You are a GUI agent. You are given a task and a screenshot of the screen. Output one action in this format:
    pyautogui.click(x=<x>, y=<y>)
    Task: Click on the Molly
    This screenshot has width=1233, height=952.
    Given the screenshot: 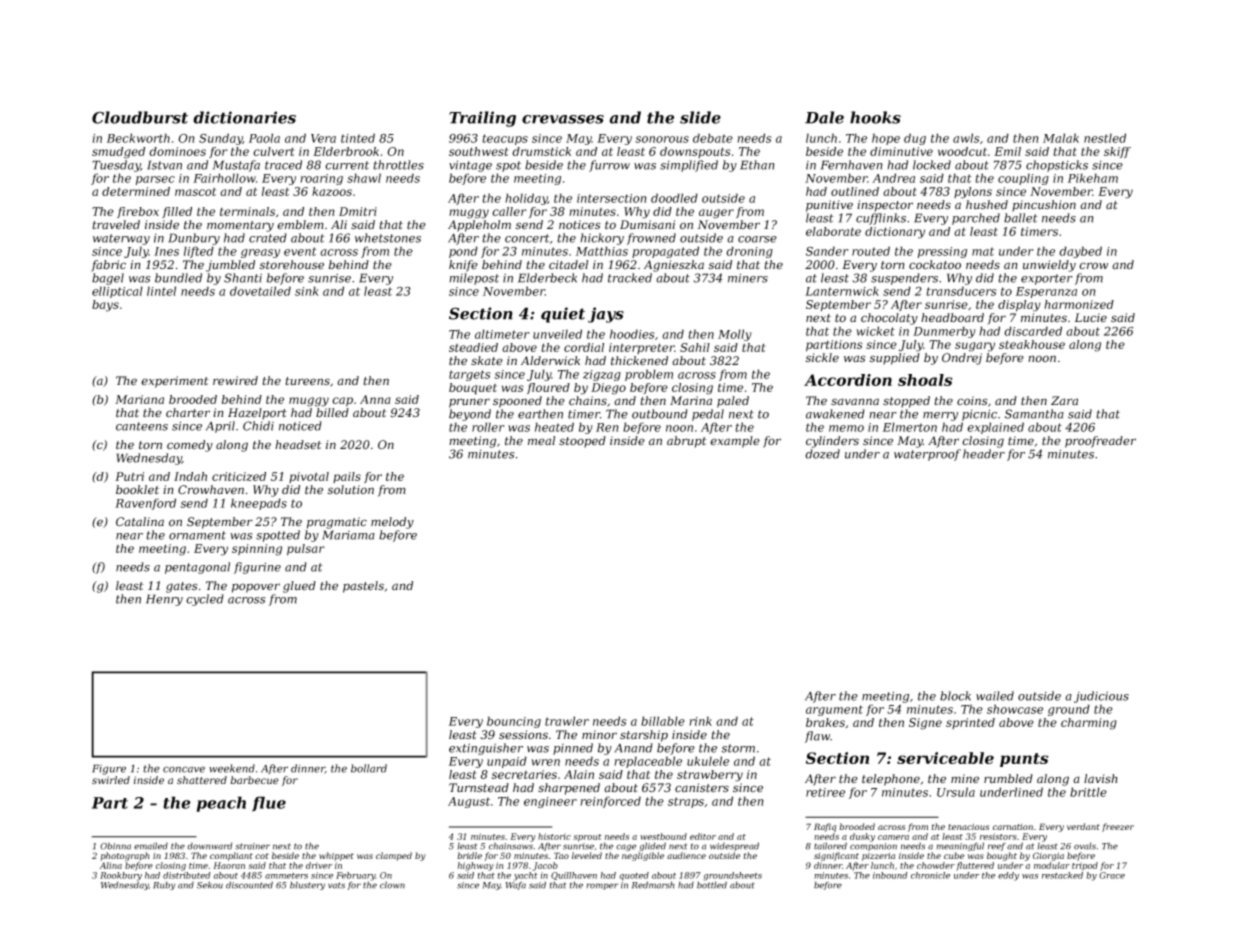 What is the action you would take?
    pyautogui.click(x=735, y=335)
